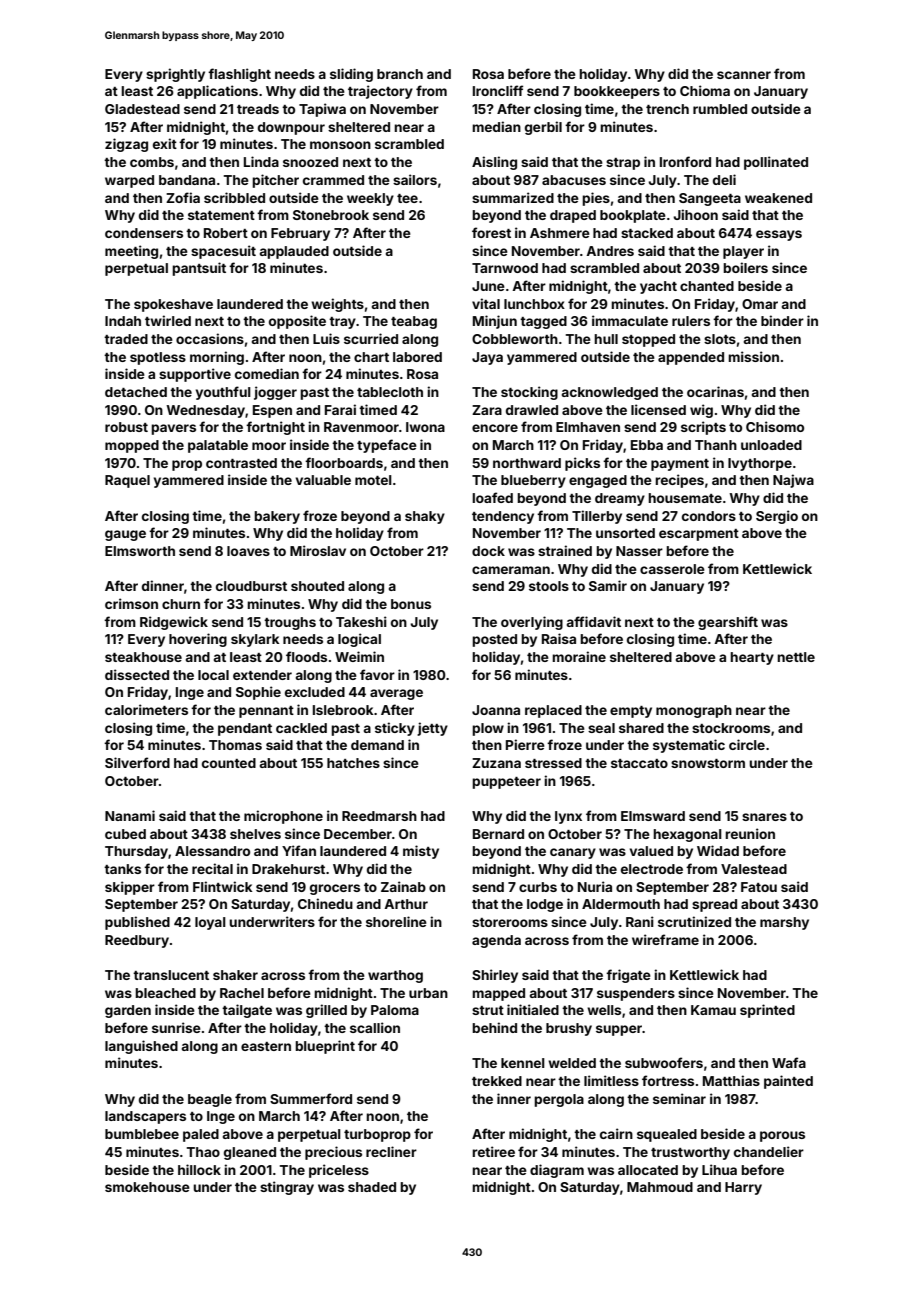 The image size is (924, 1308). What do you see at coordinates (229, 763) in the screenshot?
I see `counted` at bounding box center [229, 763].
